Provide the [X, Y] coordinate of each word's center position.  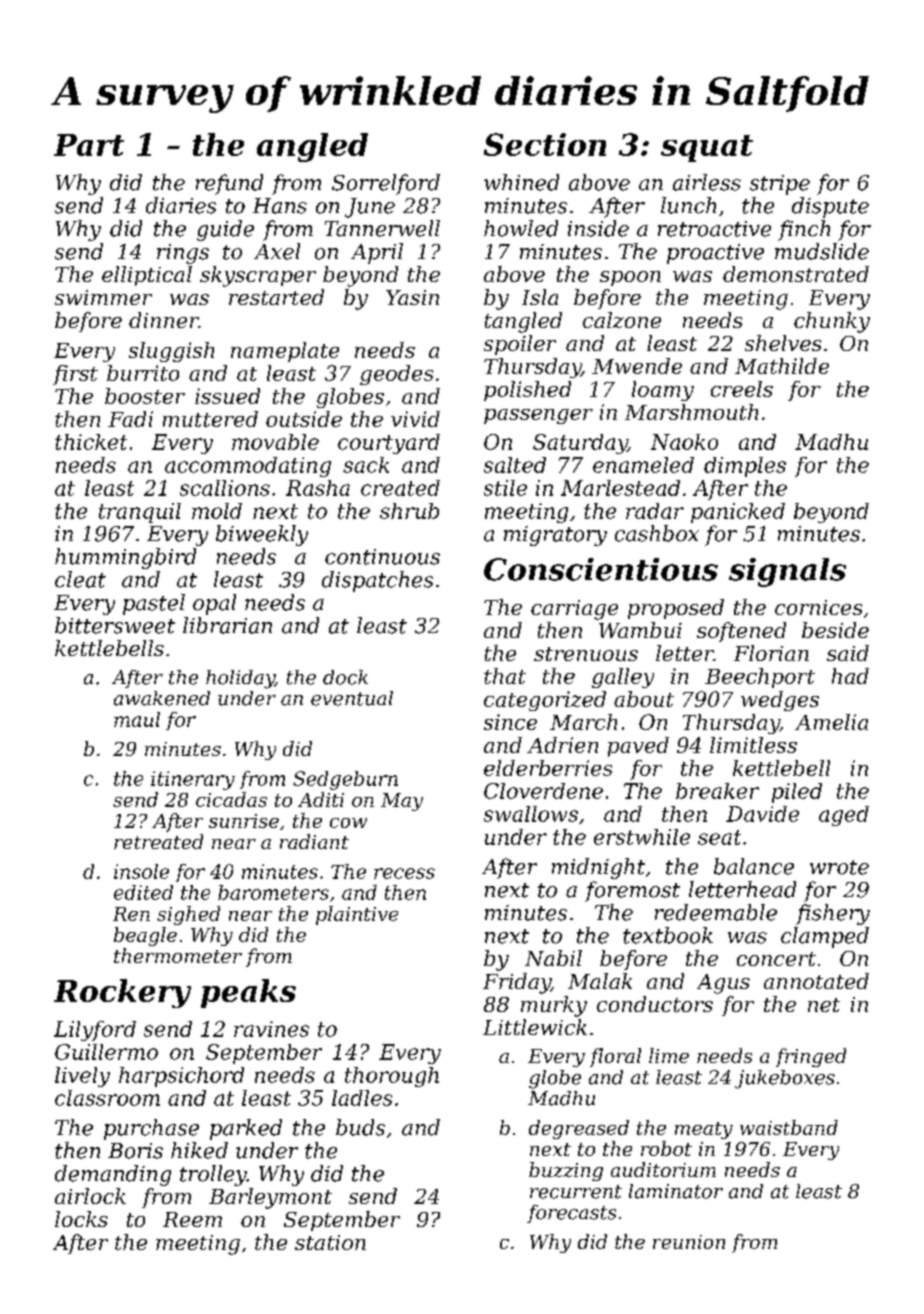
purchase [151, 1129]
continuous [382, 557]
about [644, 699]
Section [545, 144]
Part [89, 145]
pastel [154, 604]
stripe [780, 185]
